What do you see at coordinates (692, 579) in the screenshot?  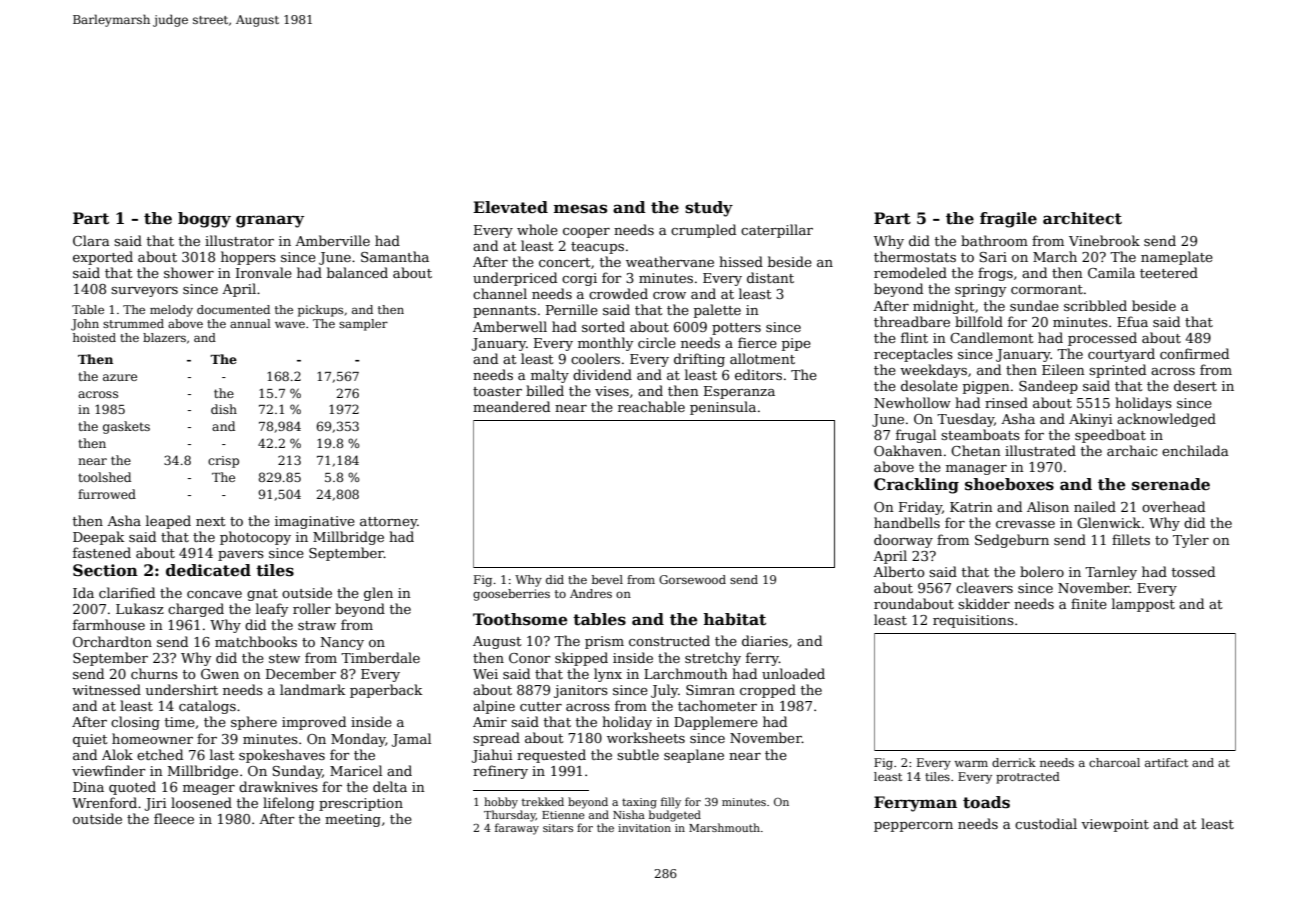 I see `Gorsewood` at bounding box center [692, 579].
